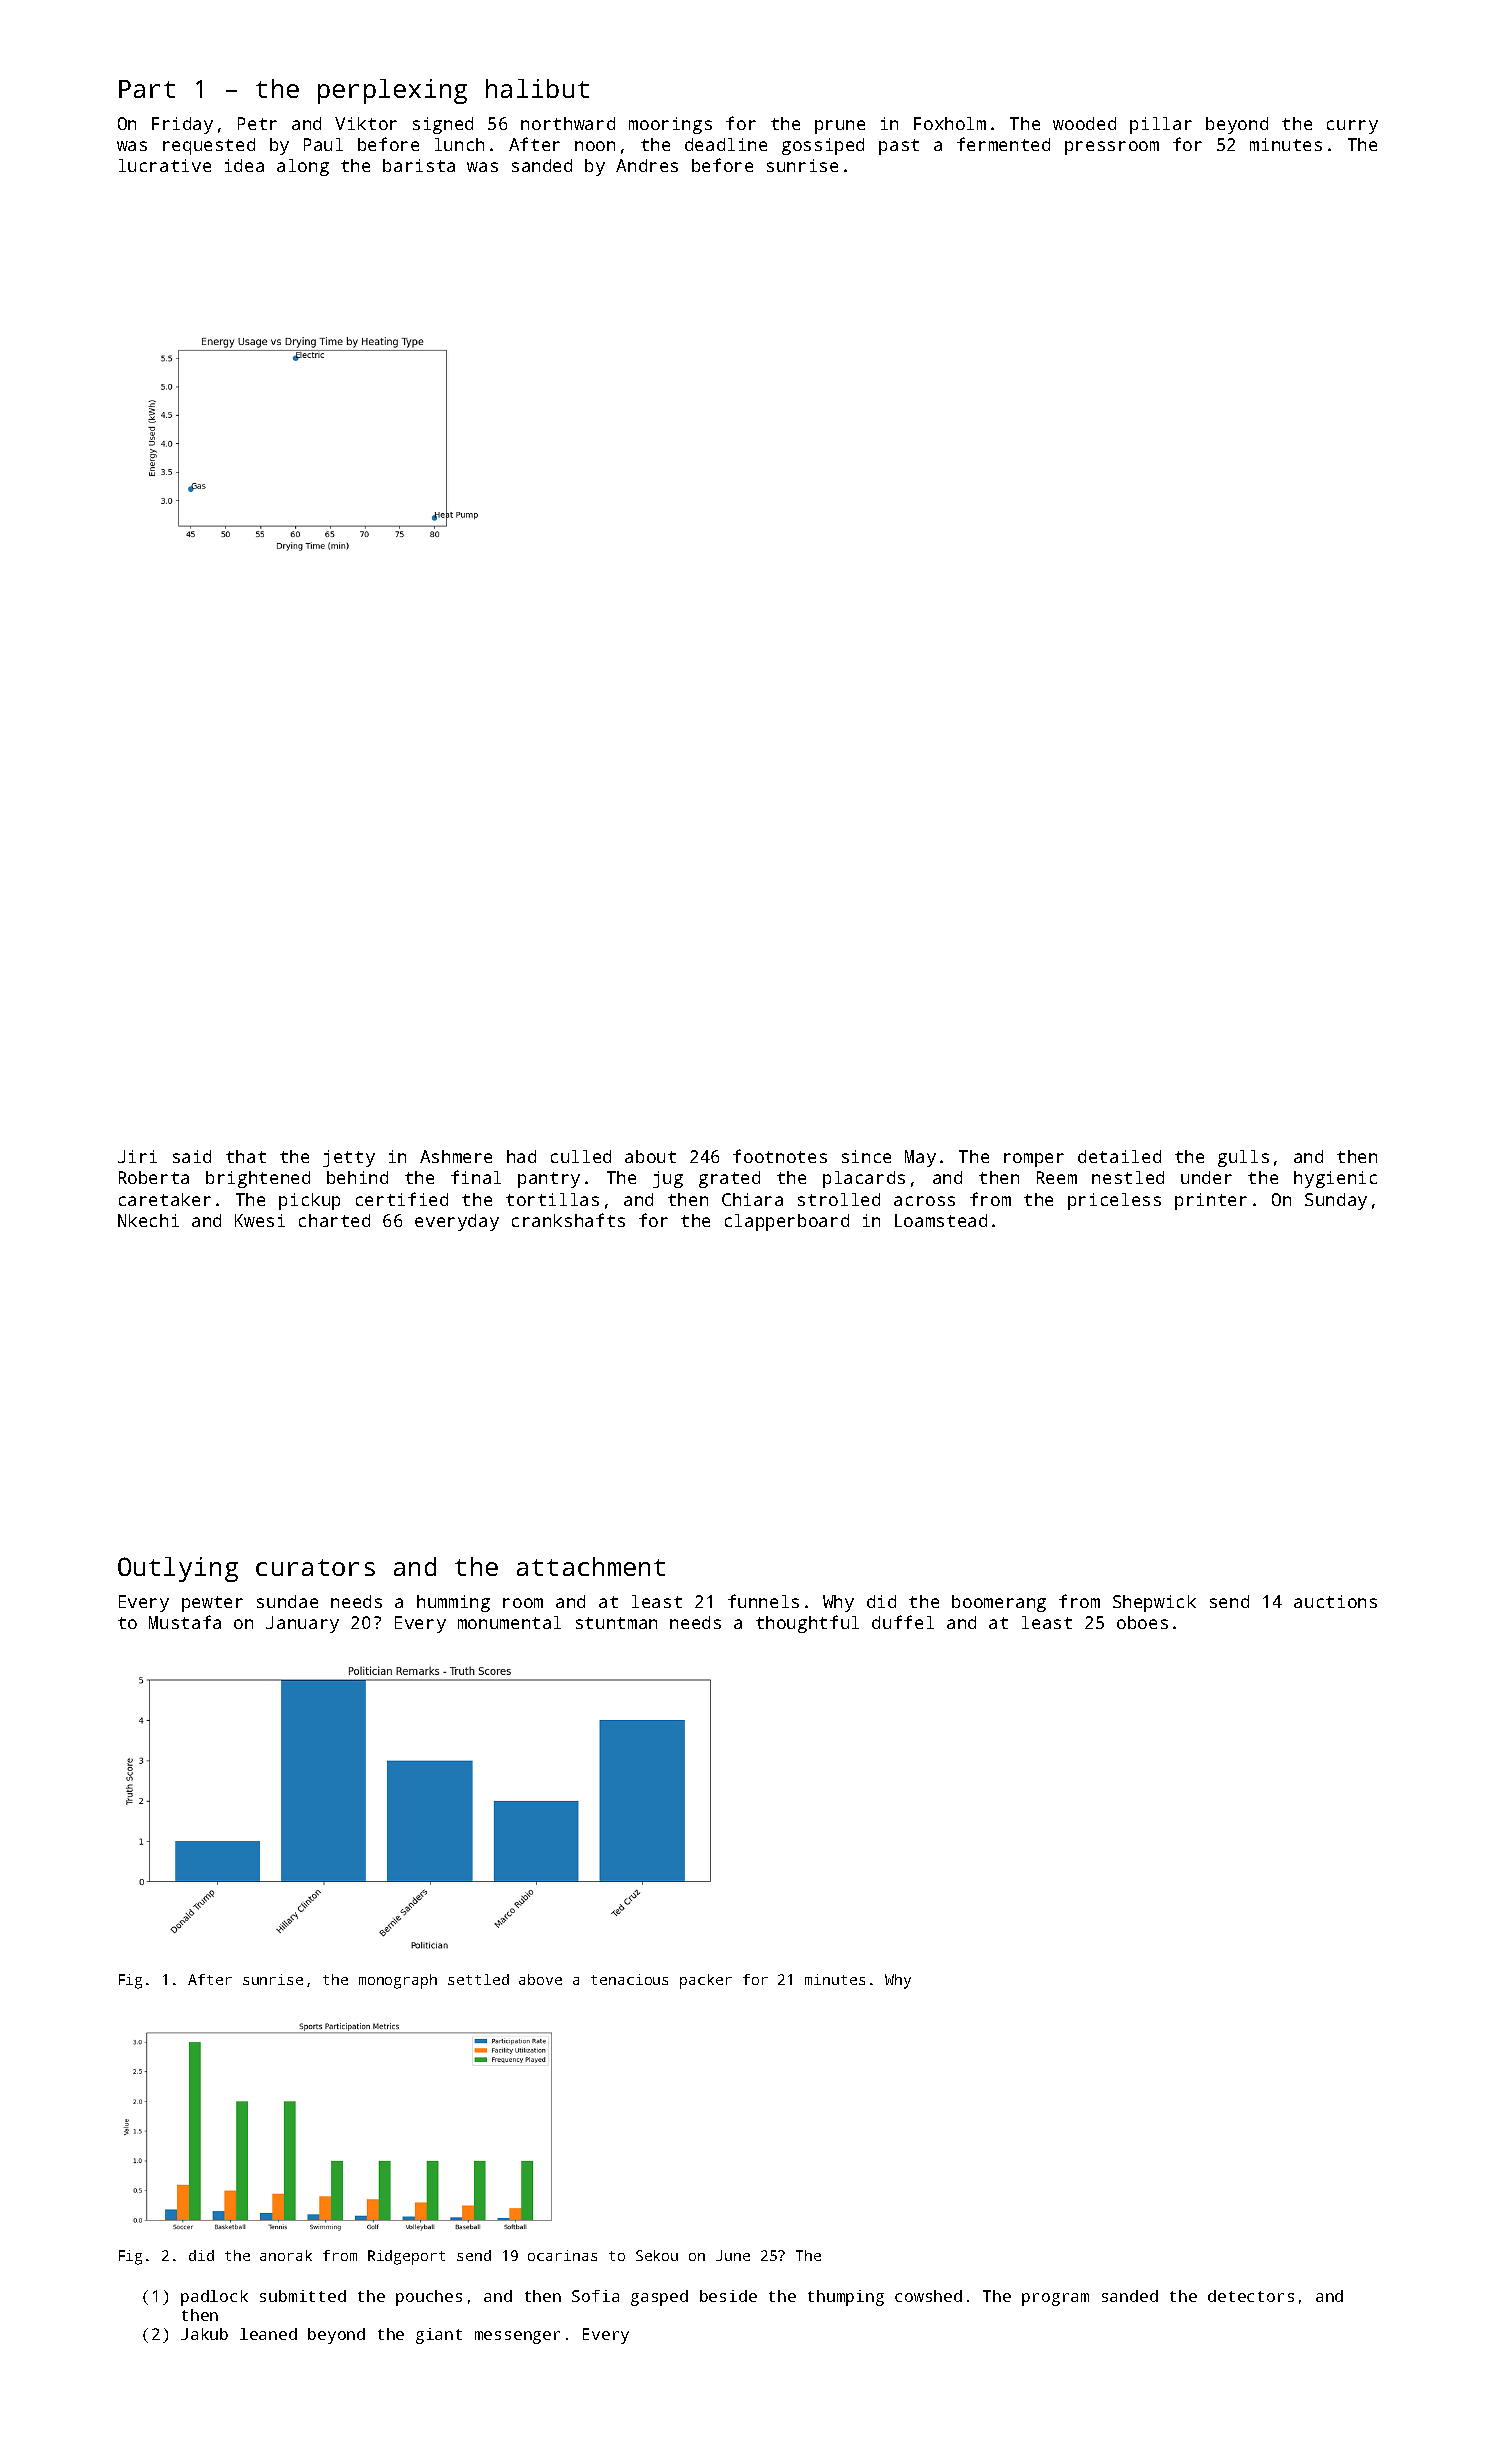  What do you see at coordinates (706, 1981) in the screenshot?
I see `packer` at bounding box center [706, 1981].
